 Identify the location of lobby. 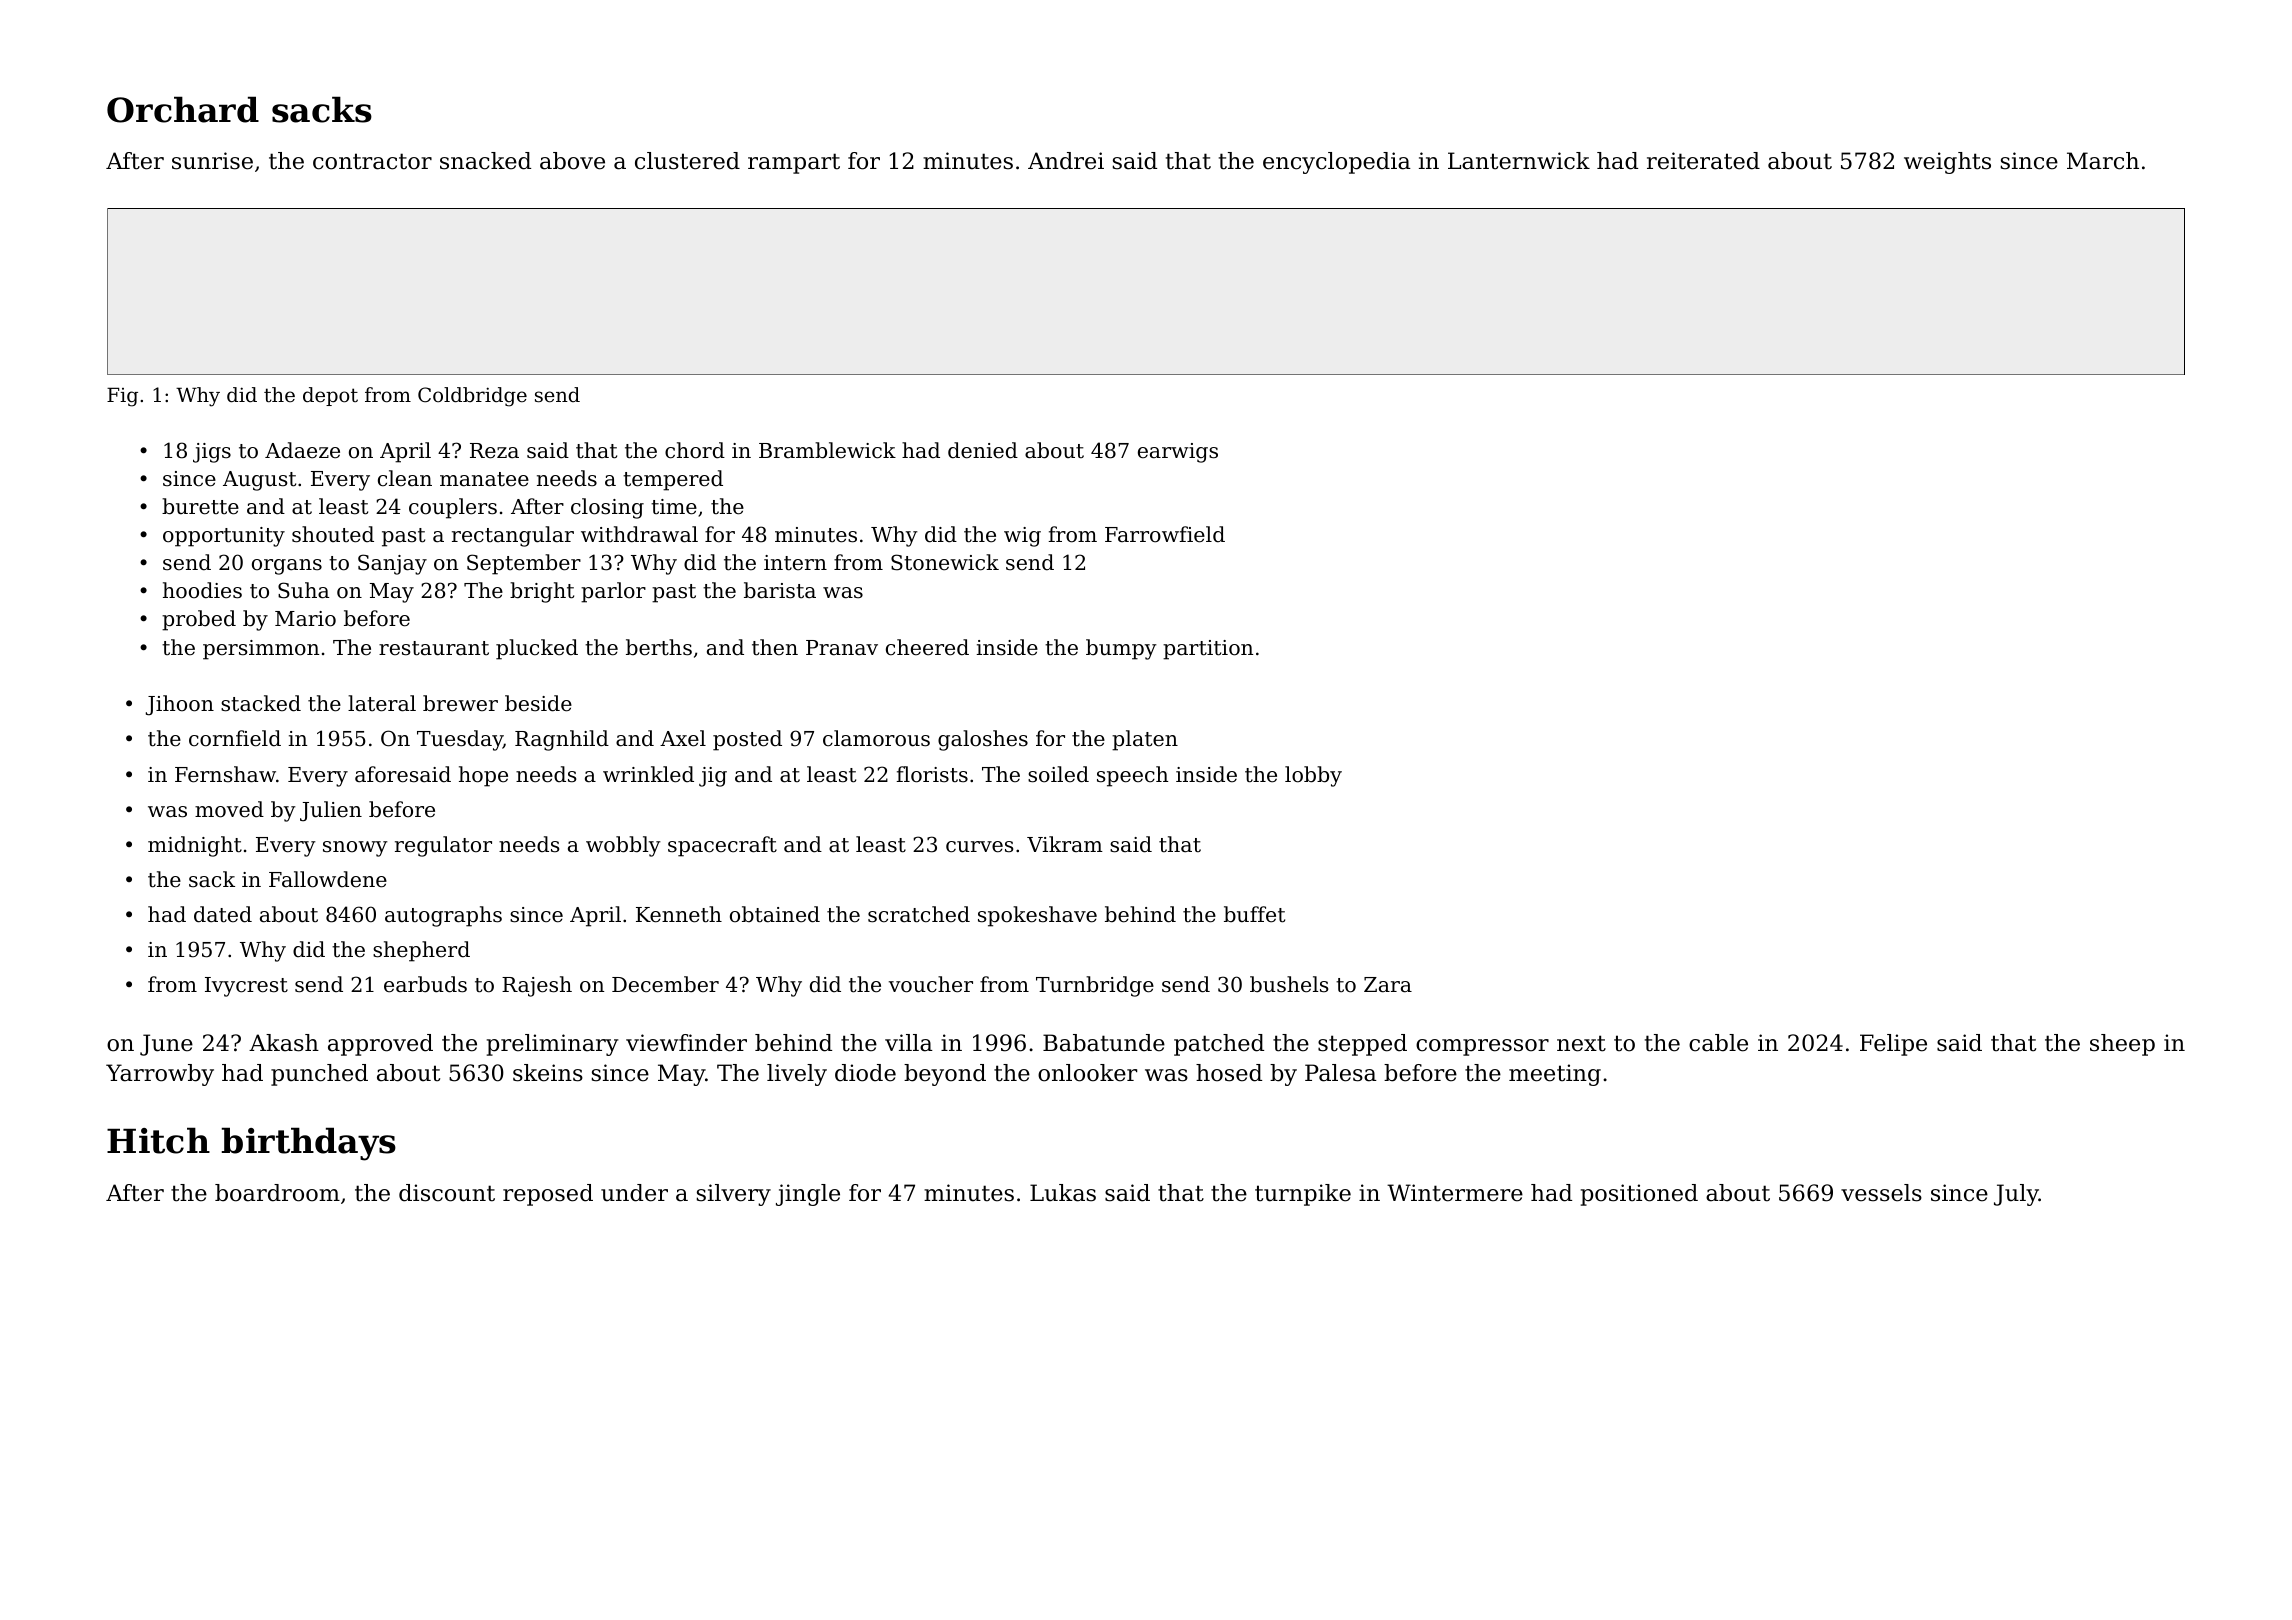
(1313, 776).
